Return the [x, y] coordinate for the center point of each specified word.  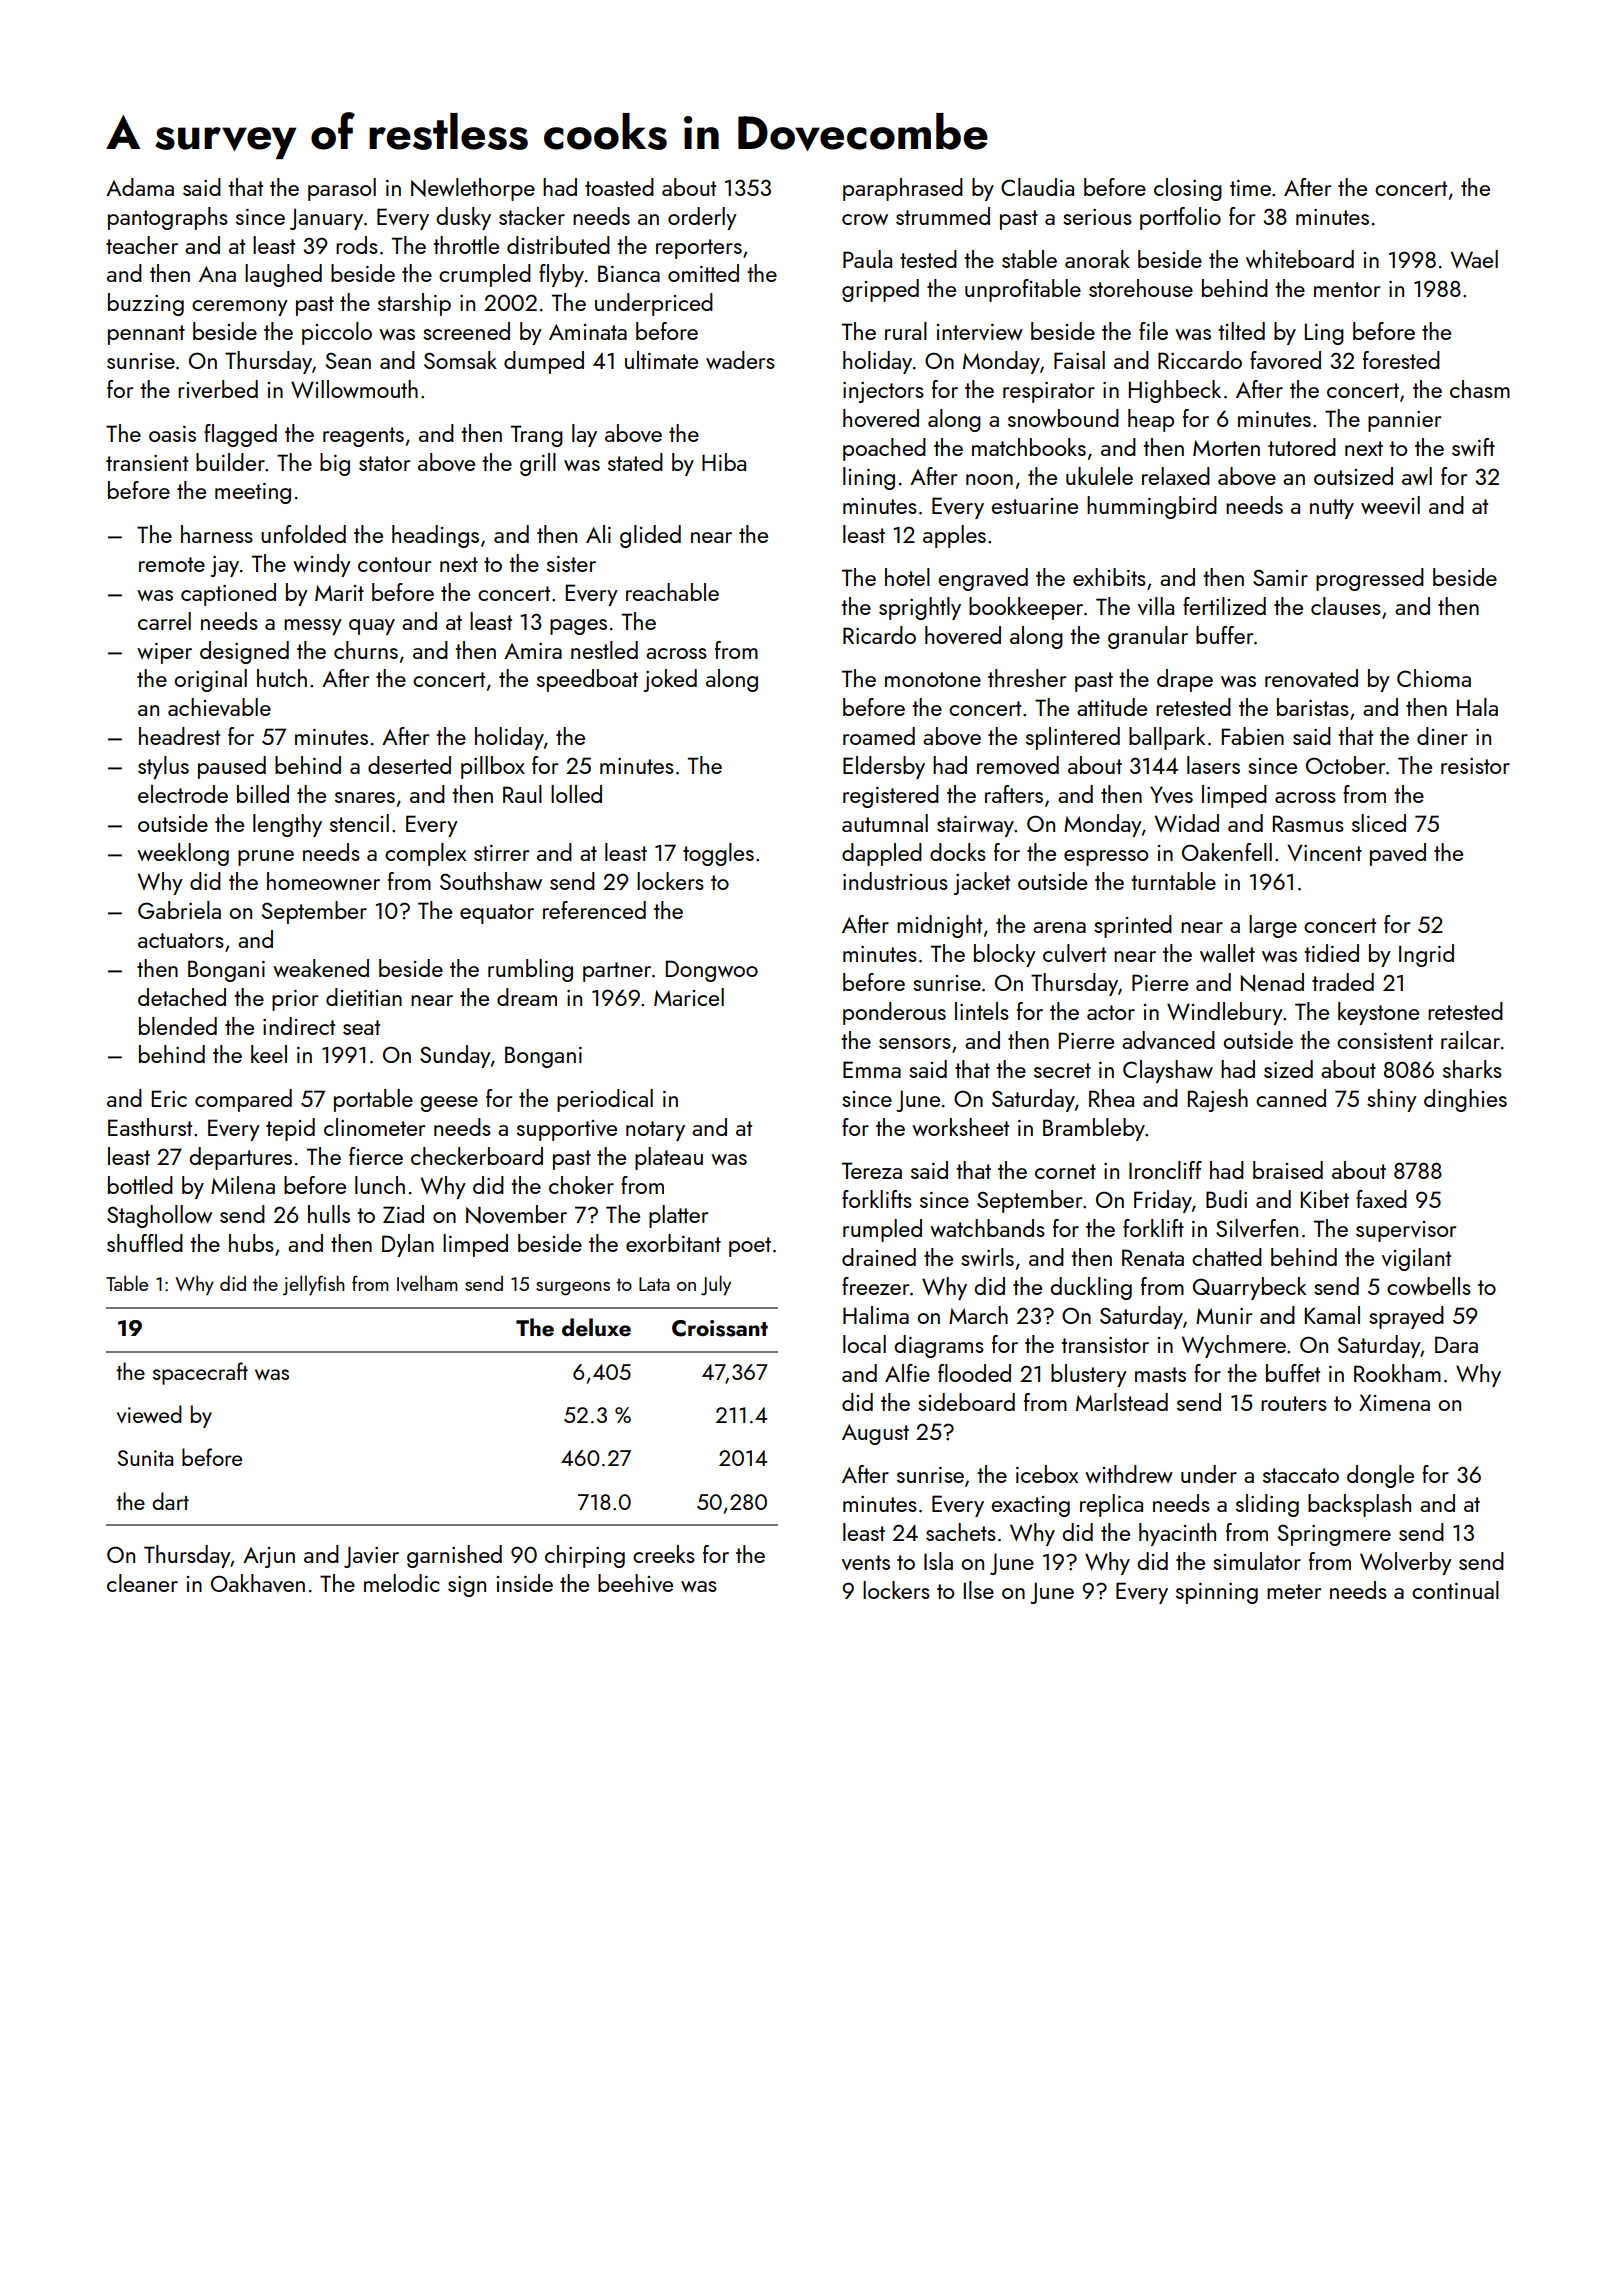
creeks [664, 1554]
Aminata [588, 332]
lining [869, 478]
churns [366, 650]
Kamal [1332, 1315]
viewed [149, 1414]
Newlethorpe [473, 189]
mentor [1347, 289]
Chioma [1434, 678]
